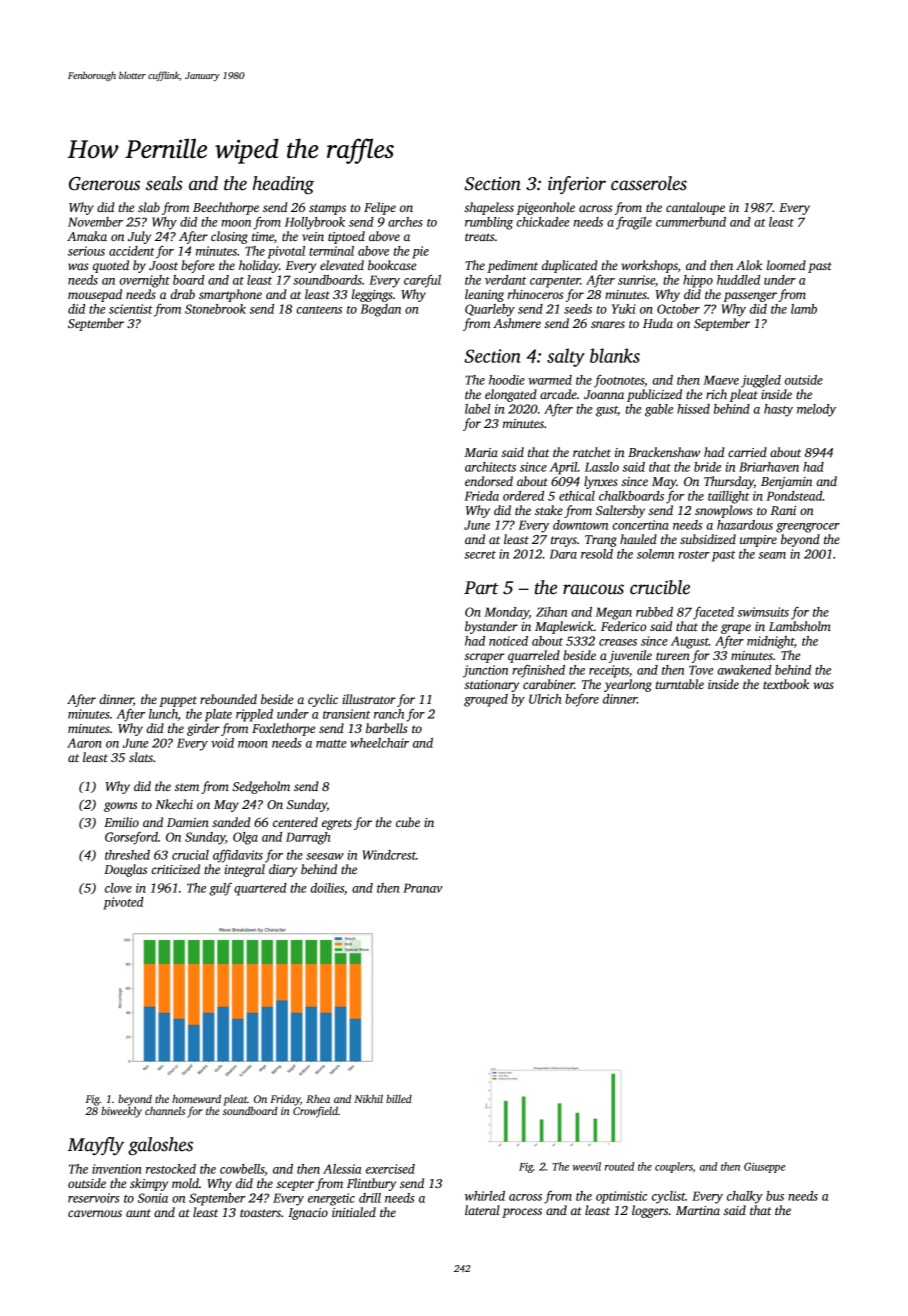 This screenshot has width=908, height=1316. I want to click on cantaloupe, so click(695, 208).
